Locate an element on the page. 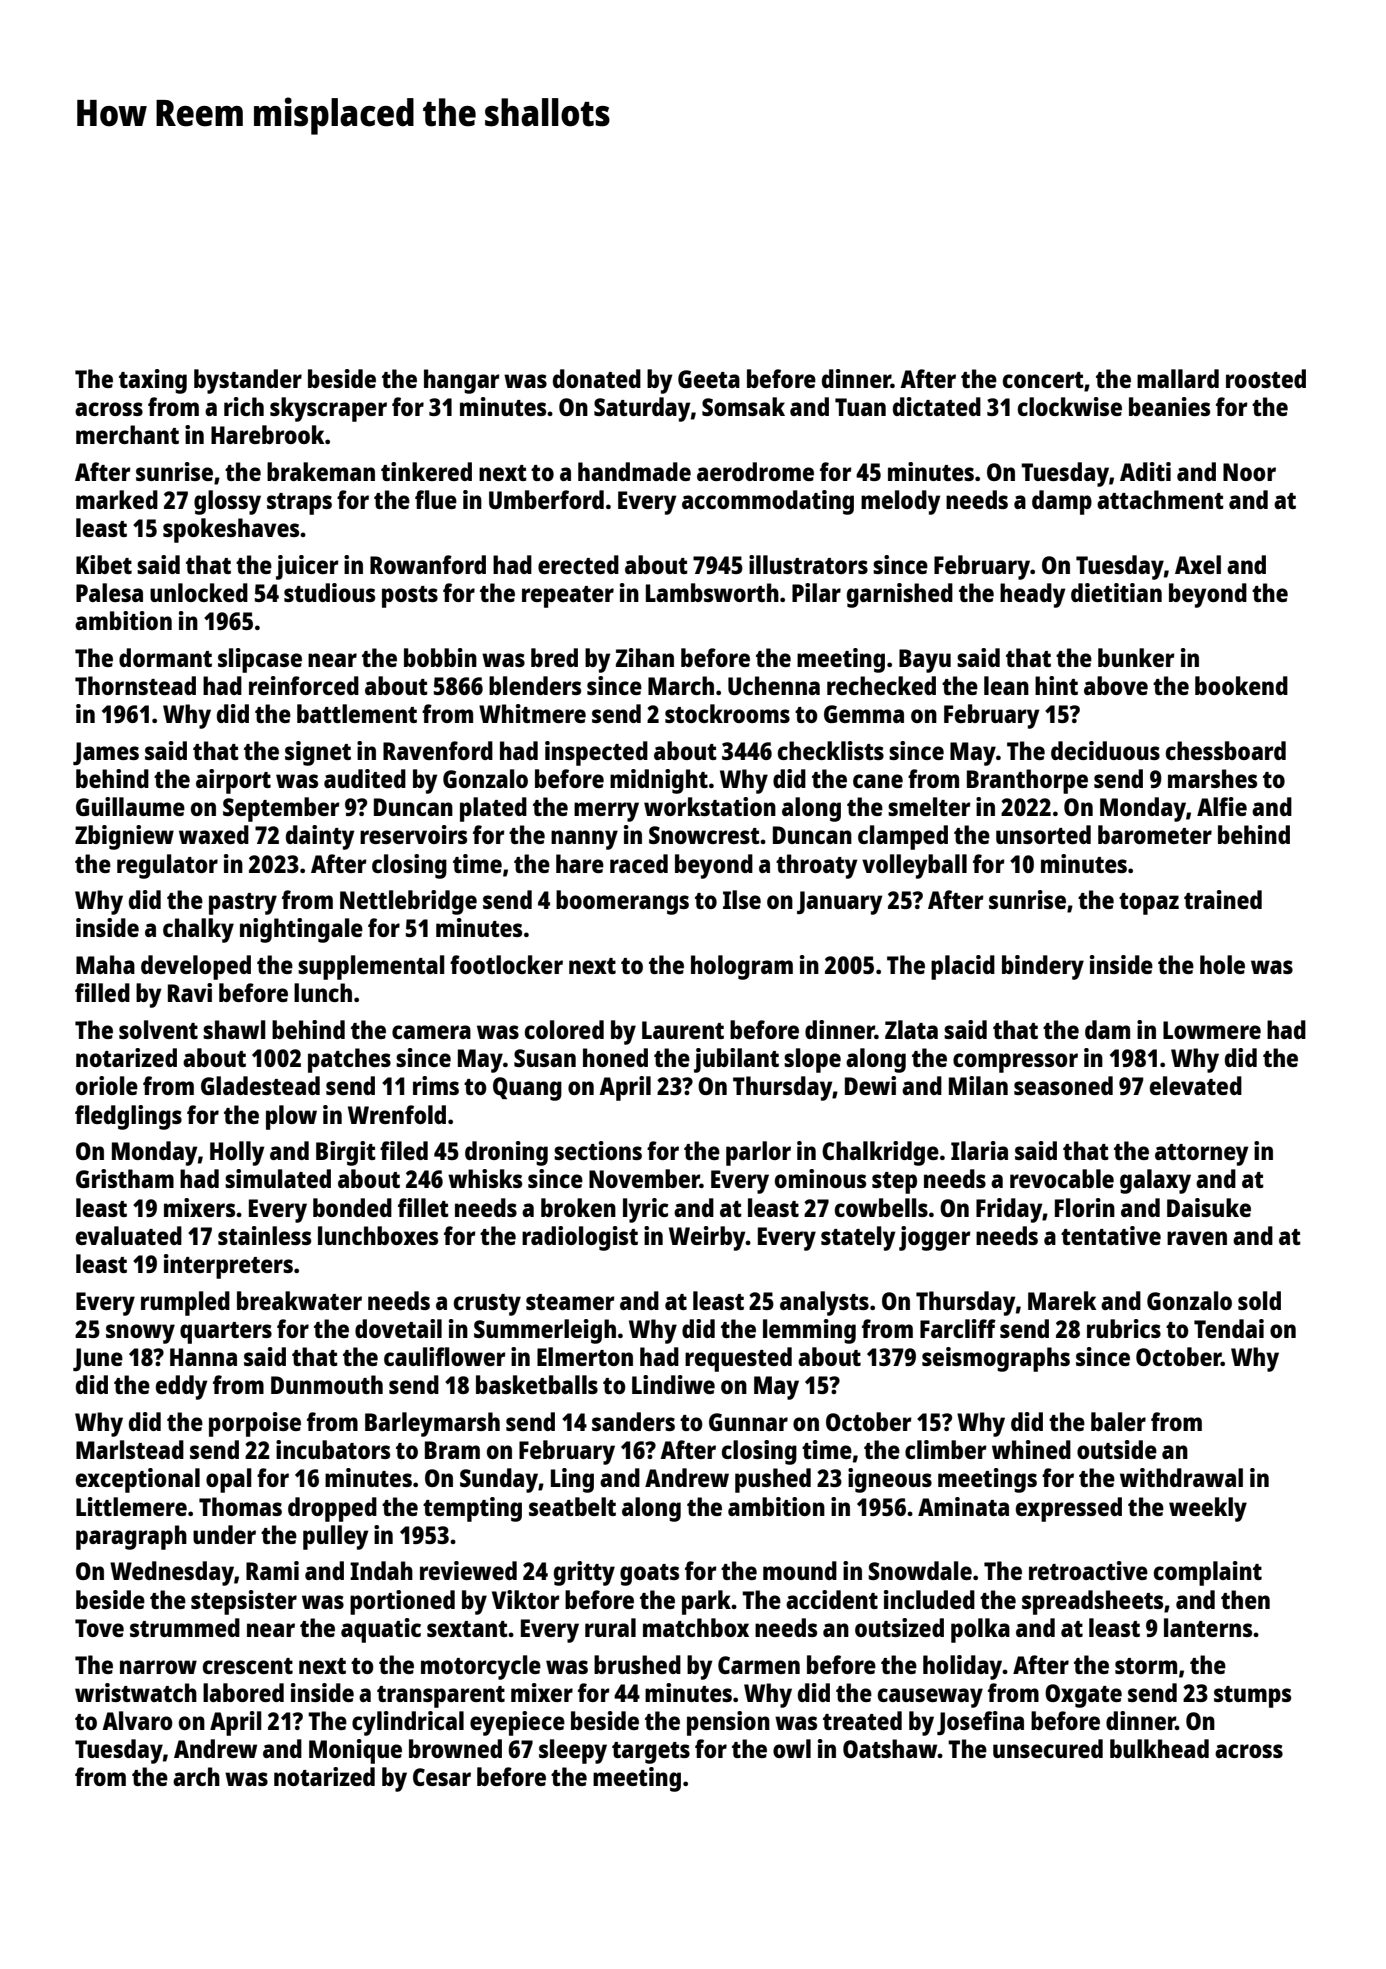 The width and height of the image is (1386, 1969). hologram is located at coordinates (742, 967).
